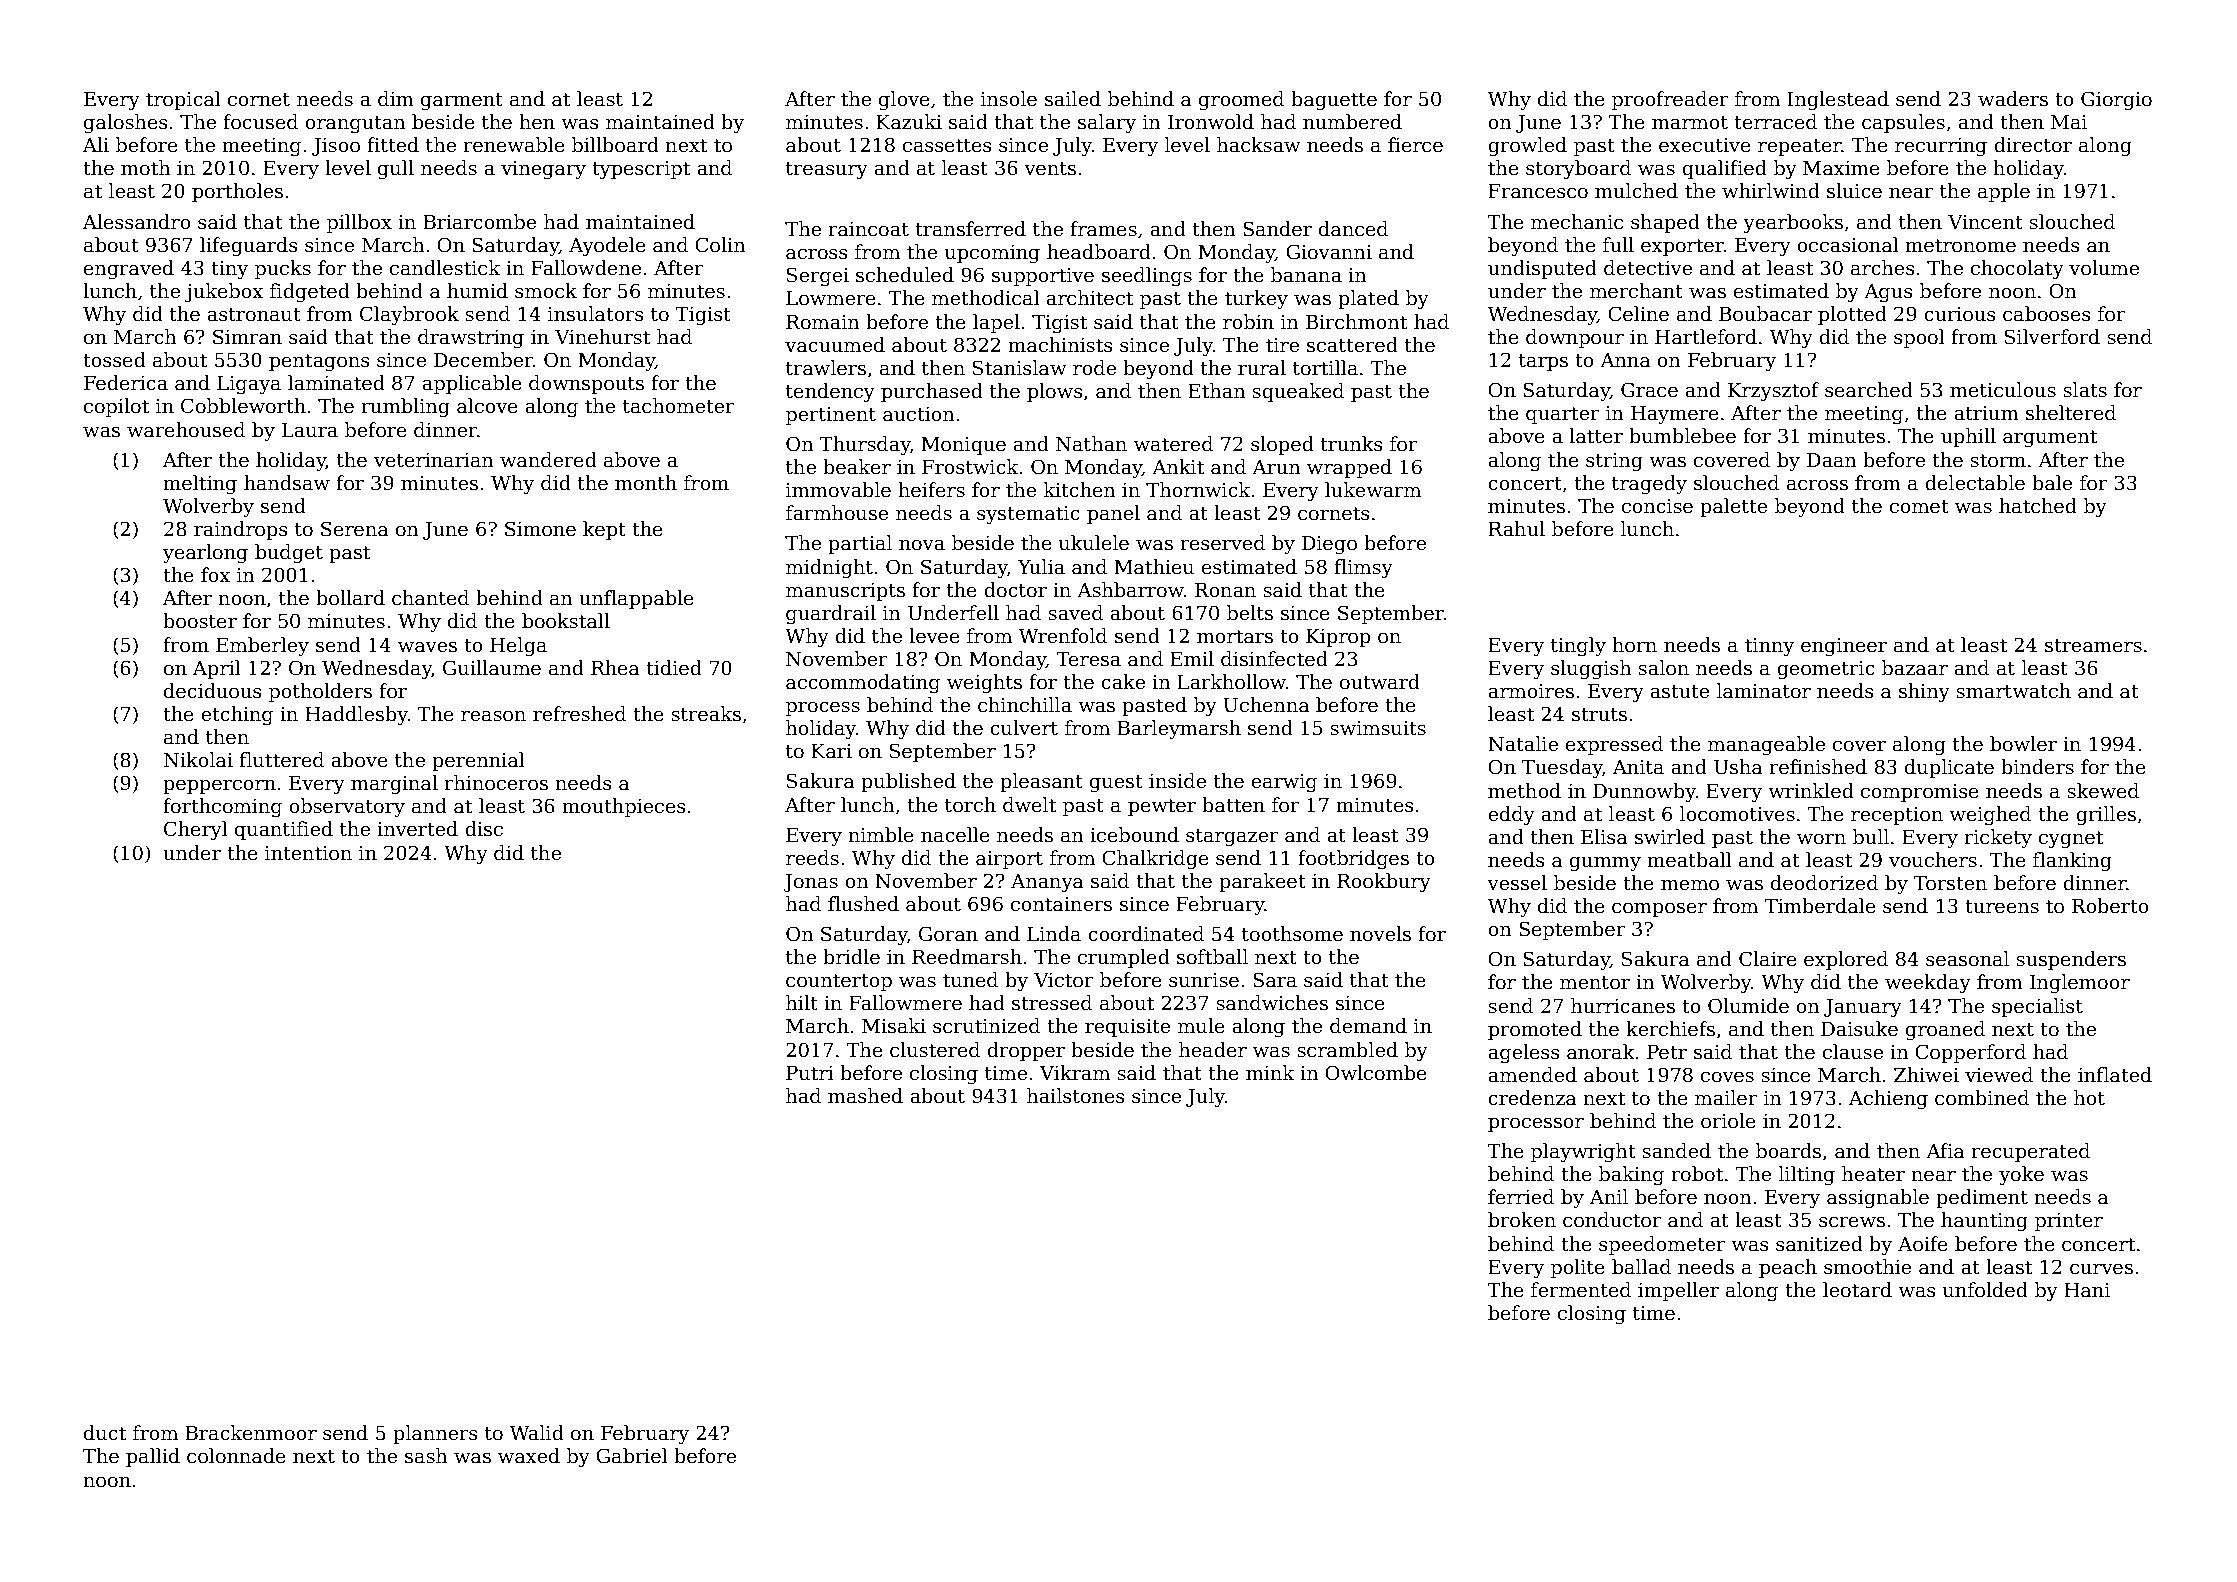 This screenshot has width=2237, height=1582. I want to click on weekday, so click(1928, 983).
